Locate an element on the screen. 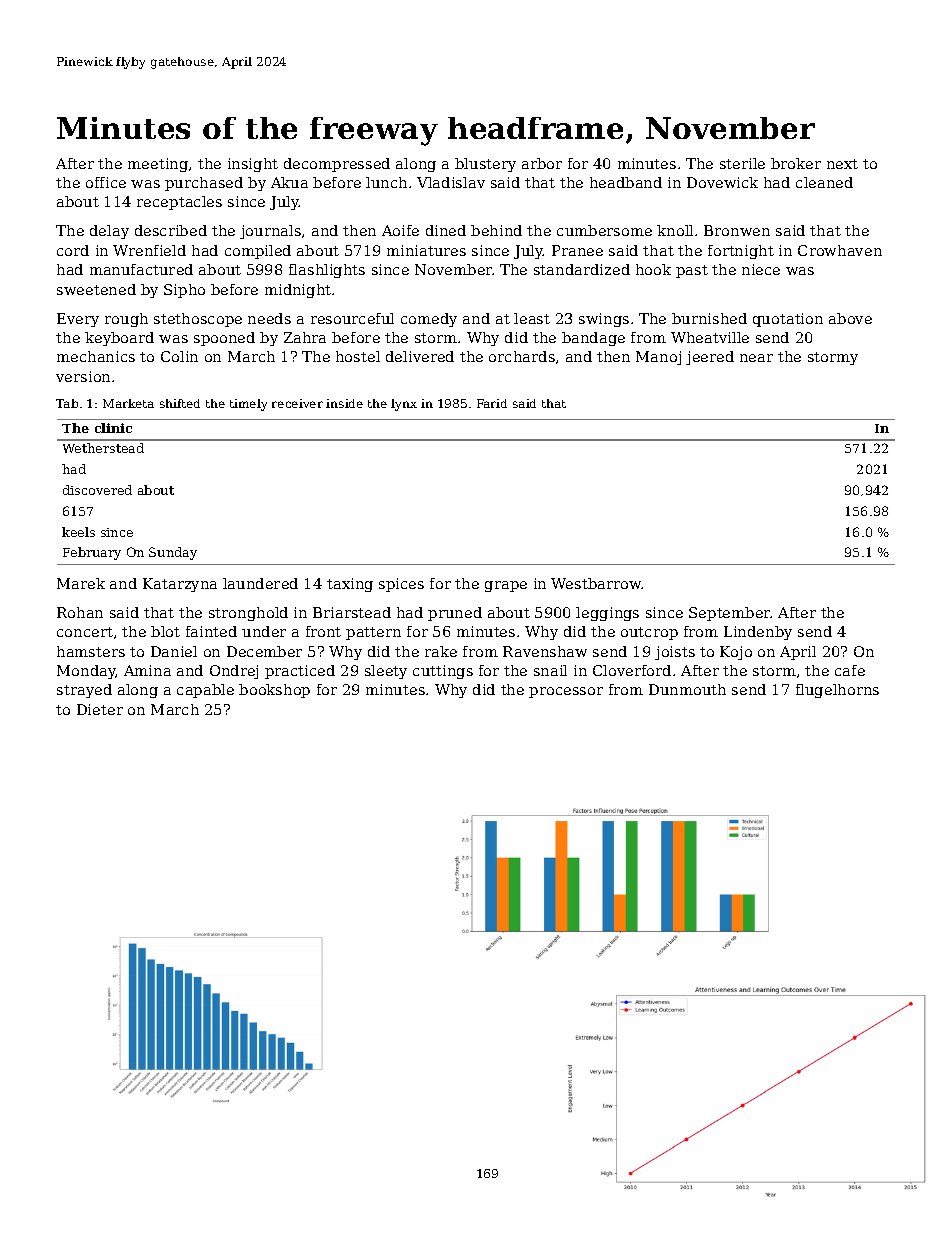  Wetherstead is located at coordinates (103, 448).
